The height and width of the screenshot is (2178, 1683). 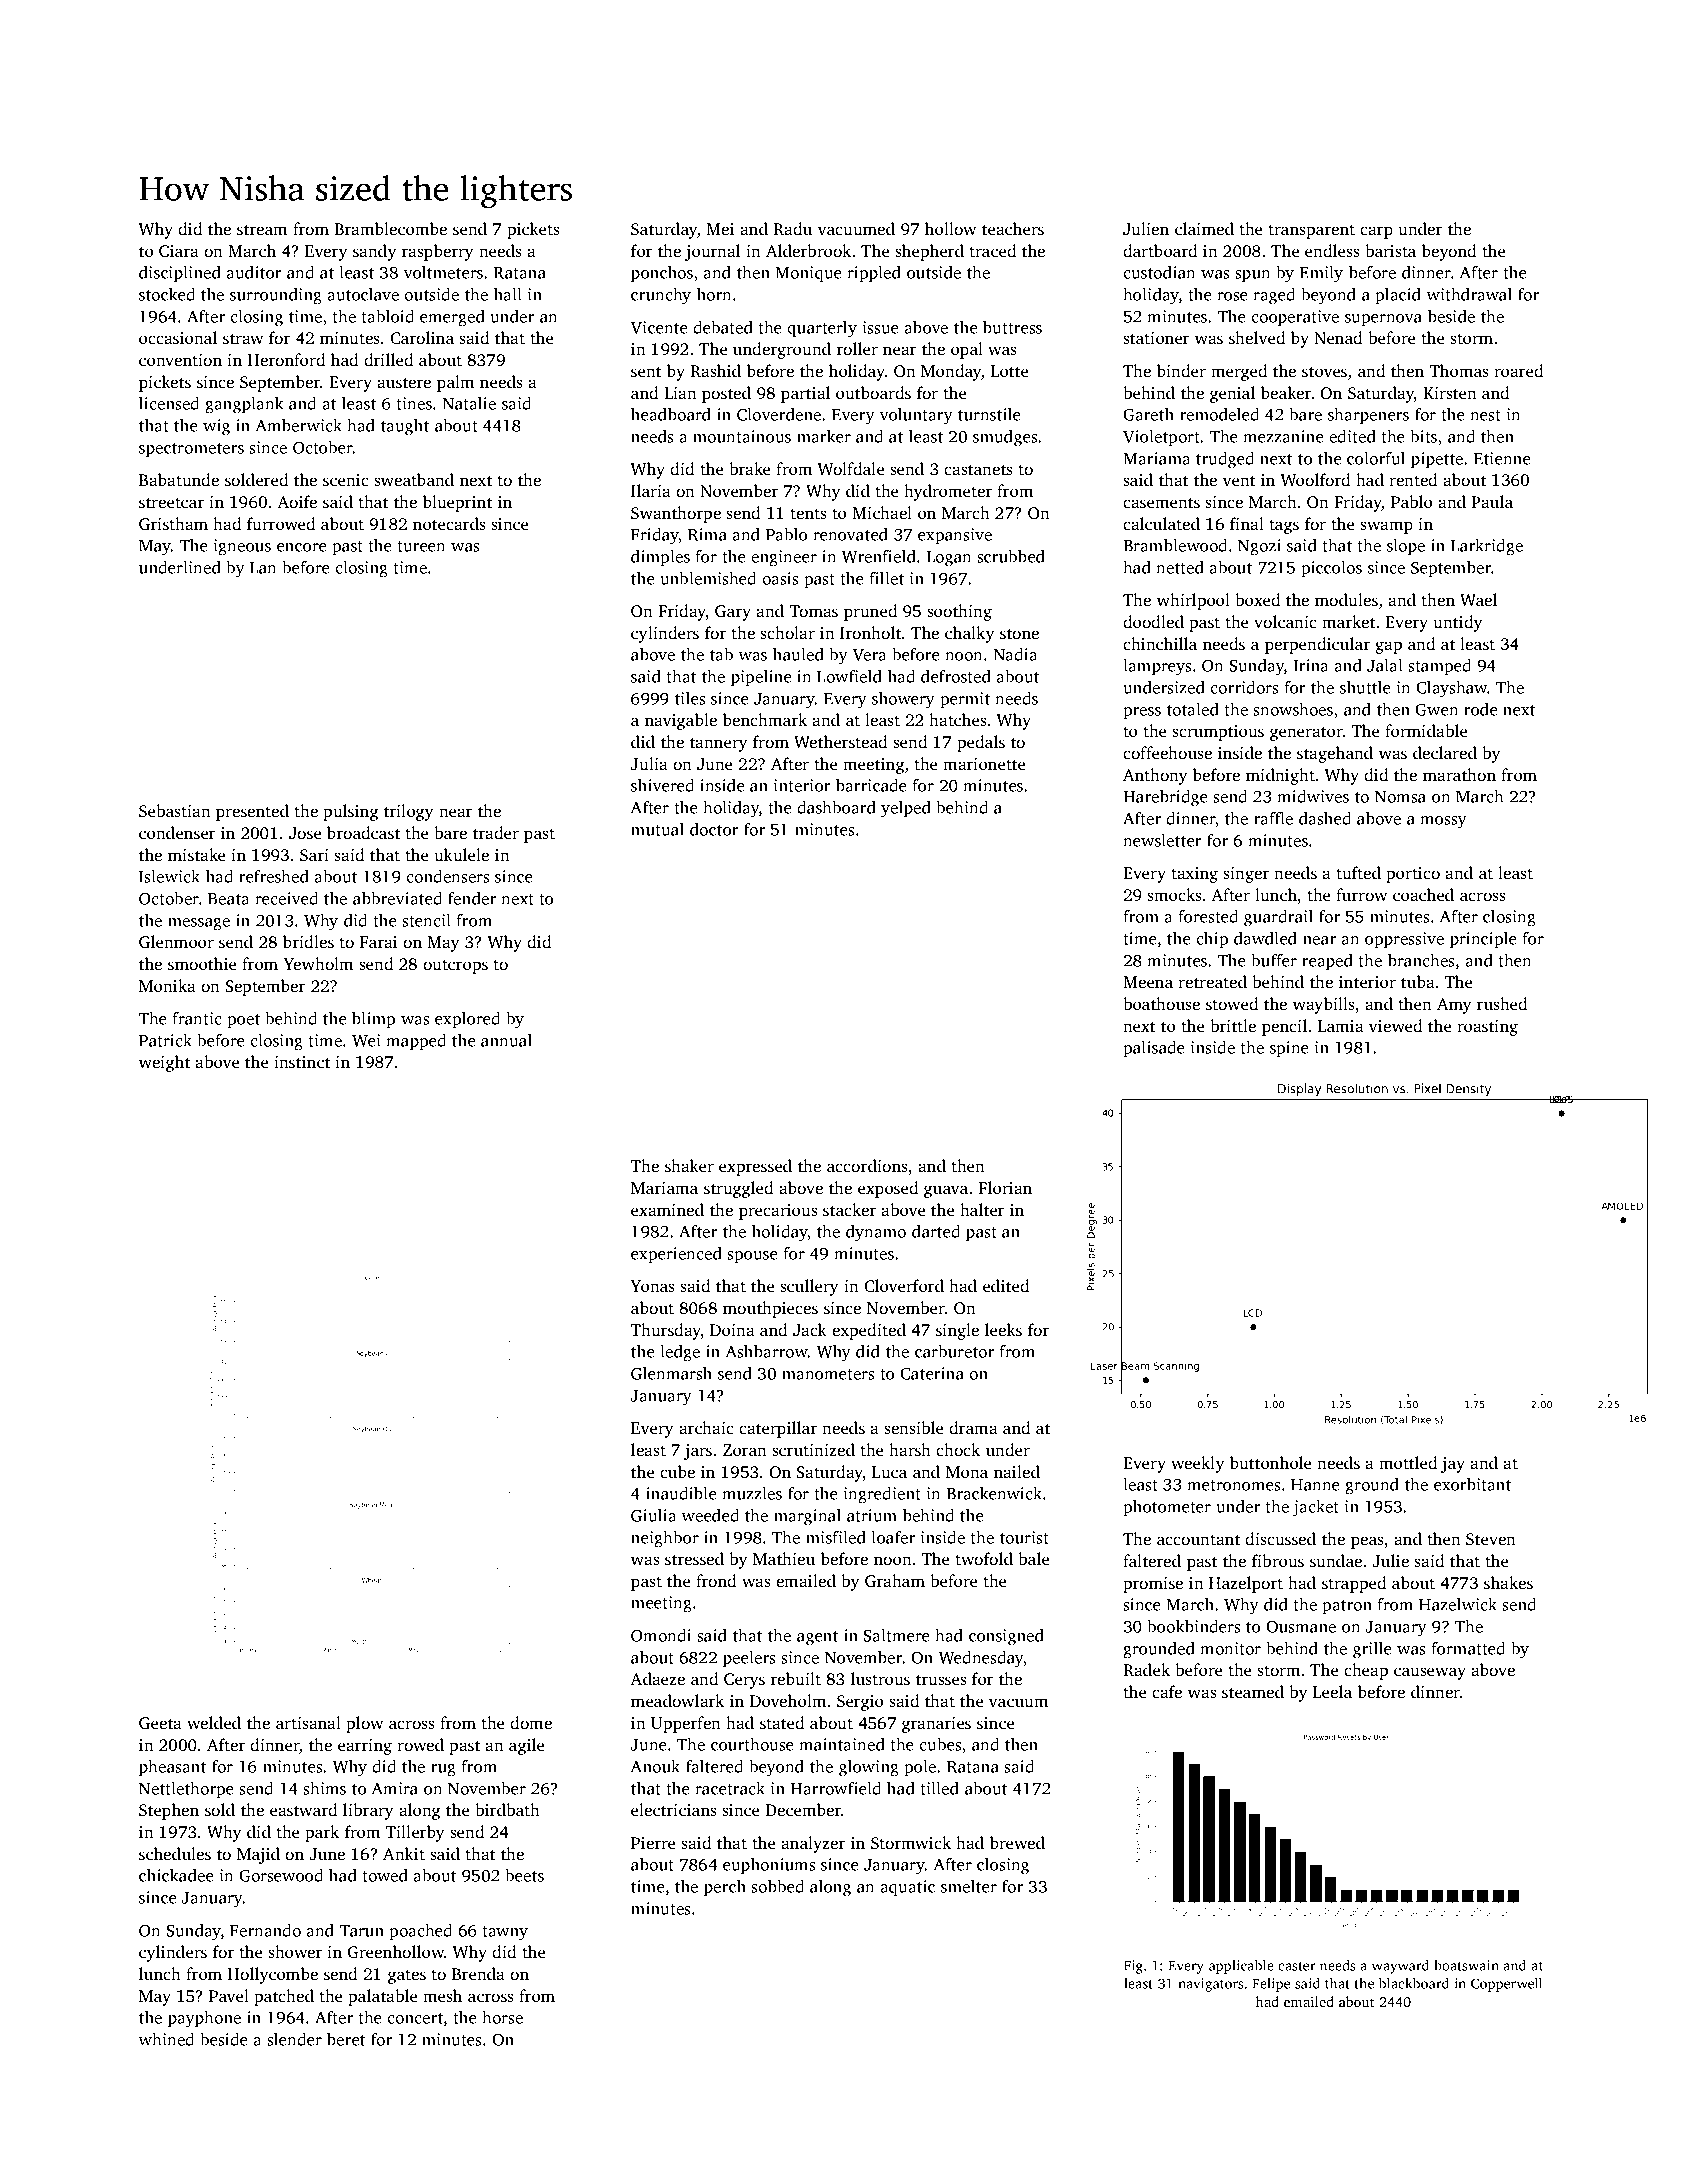 What do you see at coordinates (752, 1257) in the screenshot?
I see `spouse` at bounding box center [752, 1257].
